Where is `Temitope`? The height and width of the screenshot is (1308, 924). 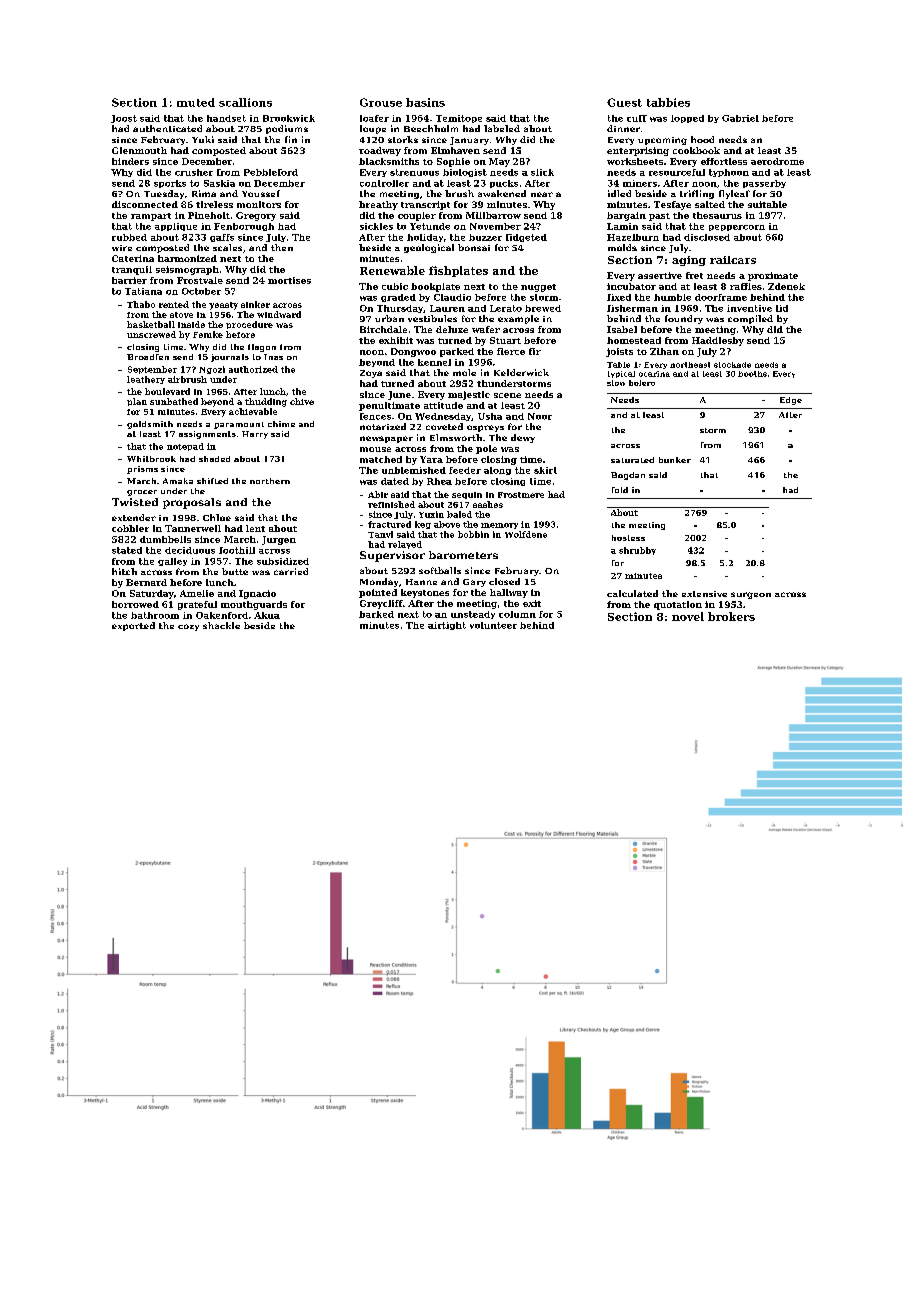
Temitope is located at coordinates (459, 119).
